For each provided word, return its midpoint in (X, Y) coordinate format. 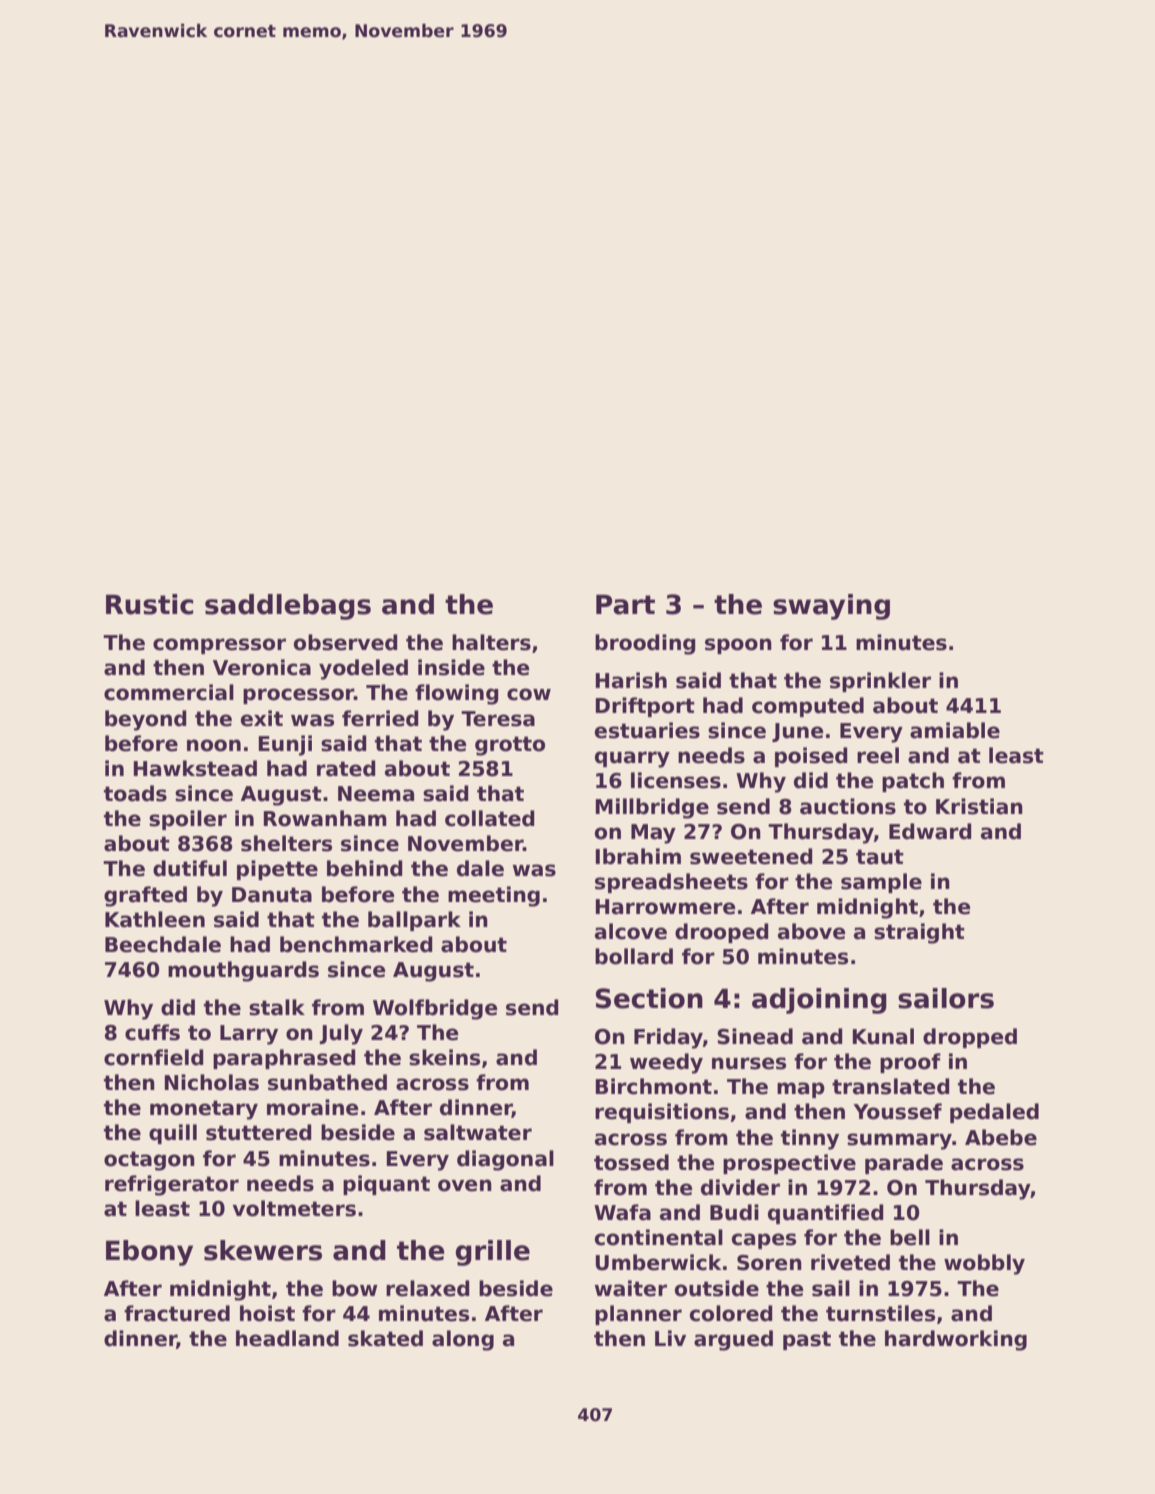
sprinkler (880, 682)
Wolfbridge (435, 1009)
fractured (177, 1313)
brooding (645, 644)
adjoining (819, 1001)
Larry (249, 1035)
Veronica (262, 667)
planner (638, 1315)
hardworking (956, 1340)
